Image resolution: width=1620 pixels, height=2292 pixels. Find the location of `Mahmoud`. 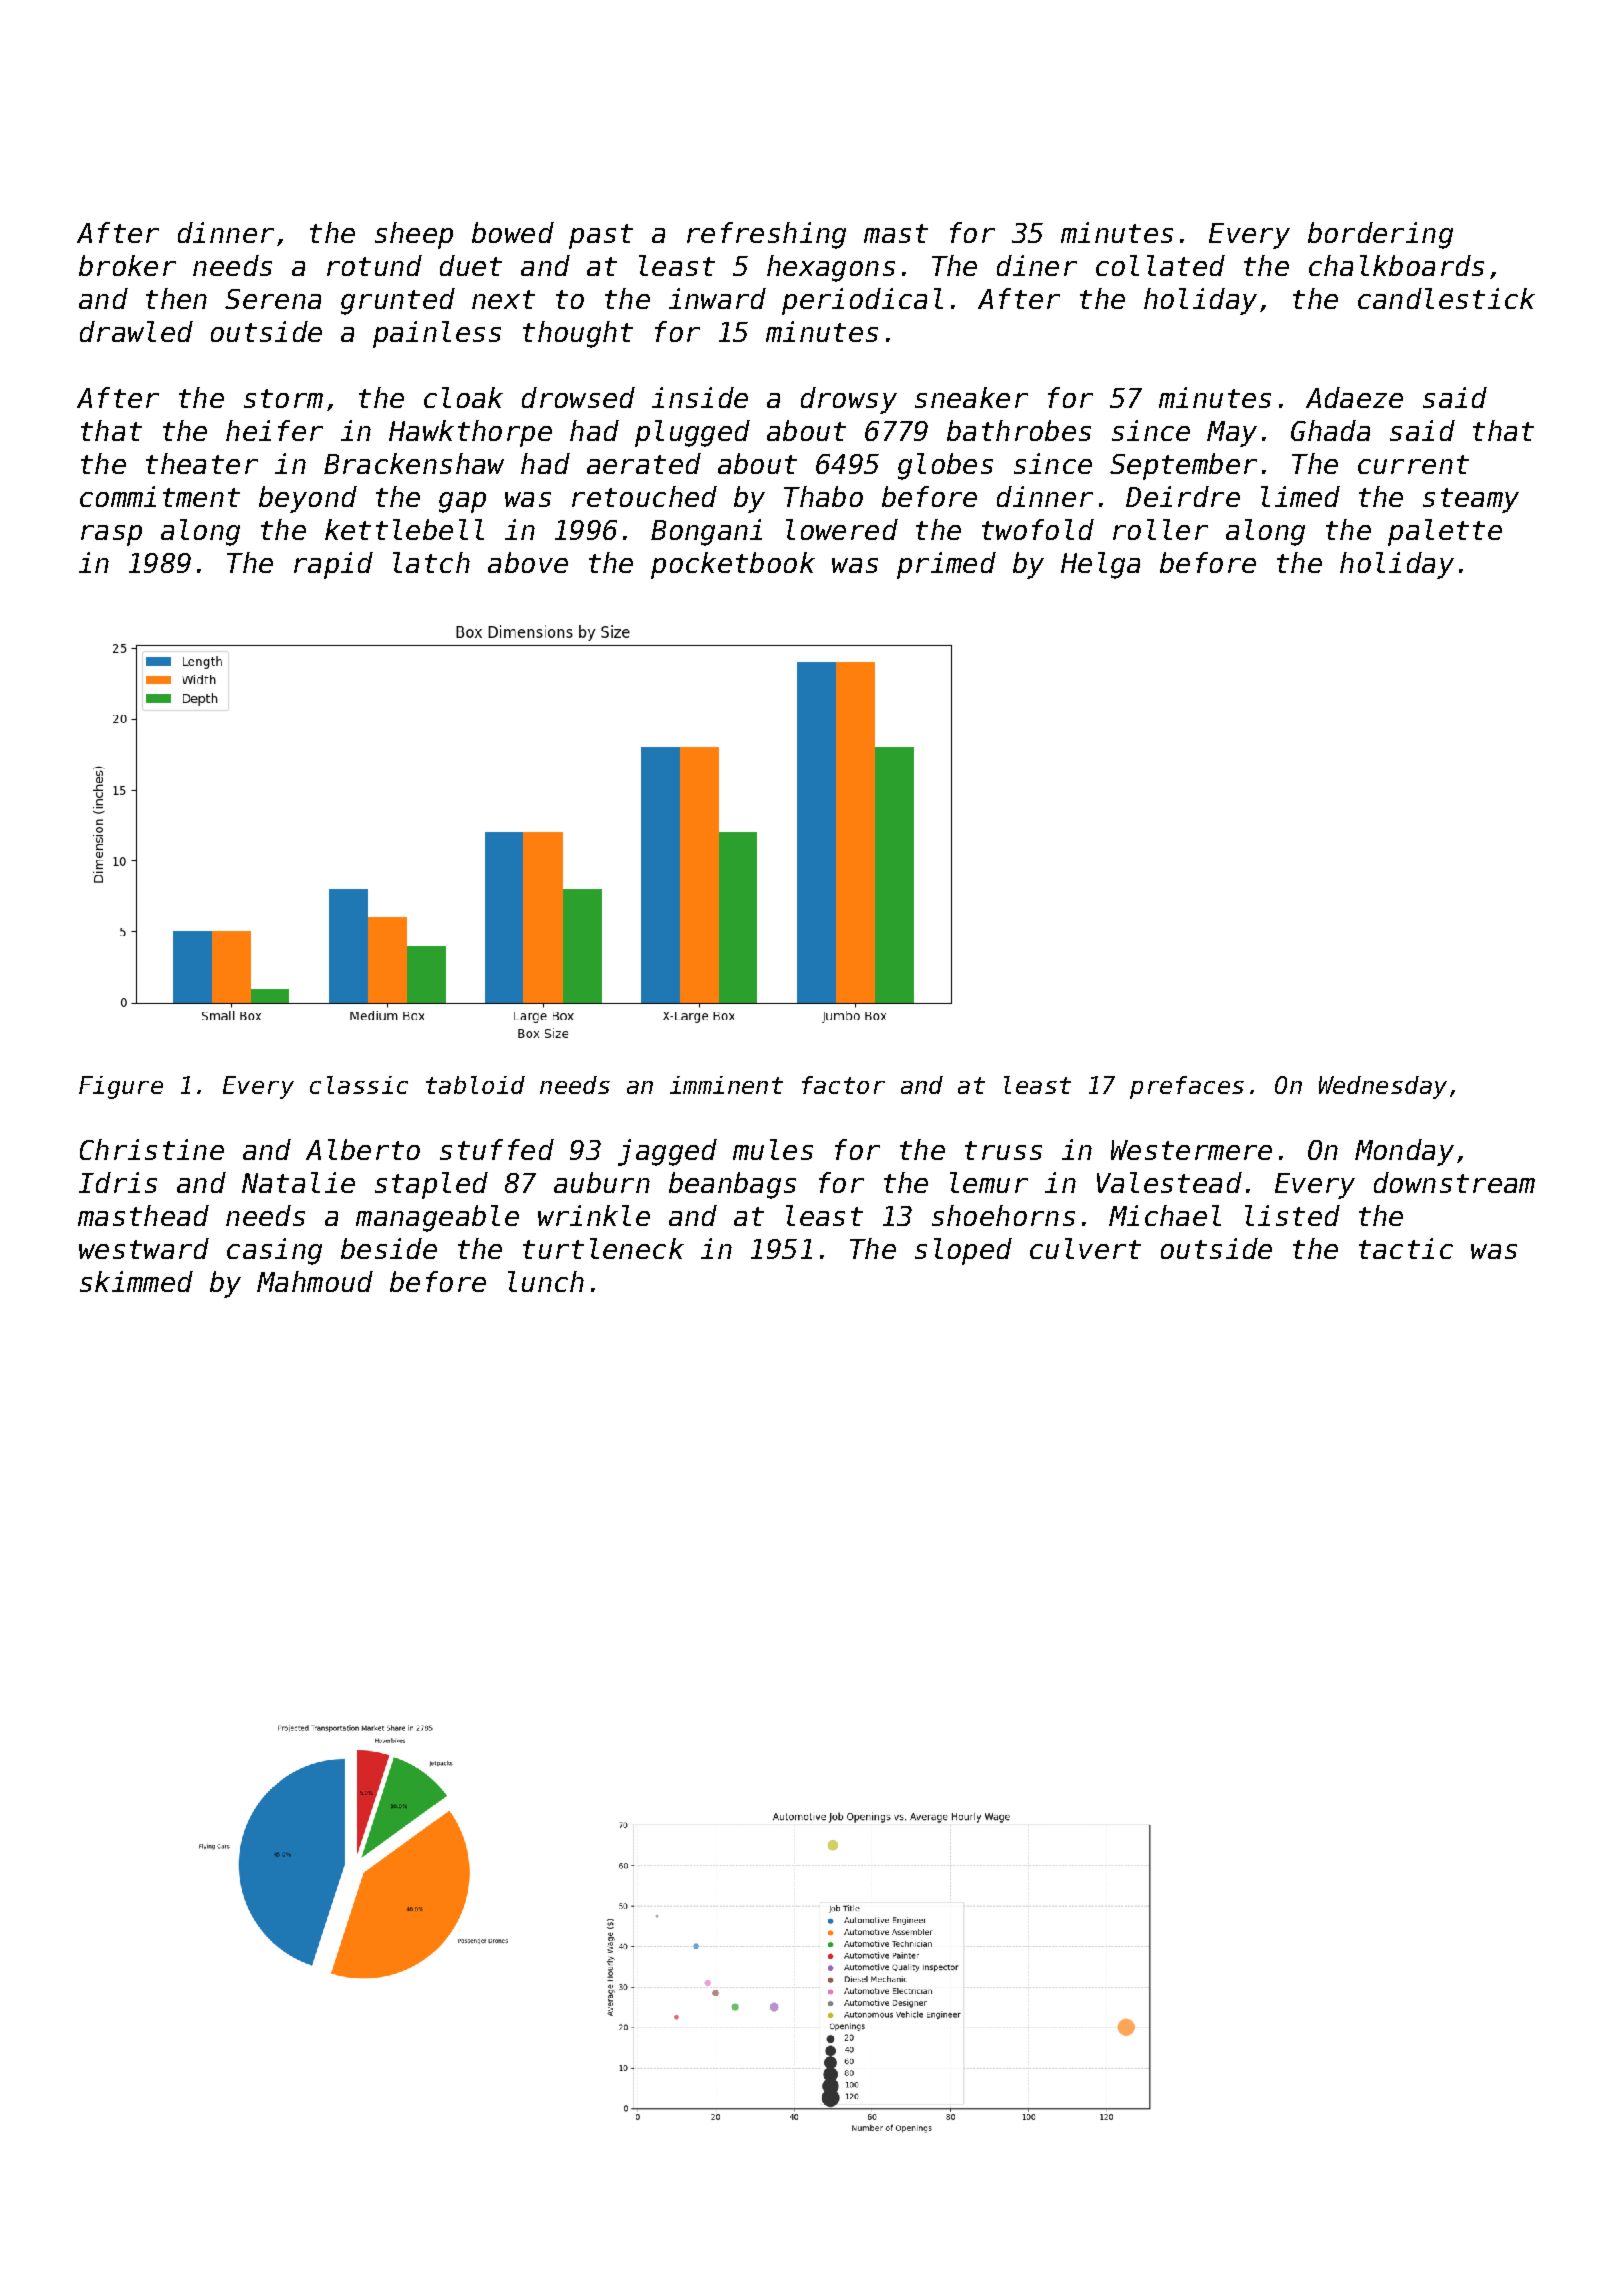

Mahmoud is located at coordinates (315, 1281).
